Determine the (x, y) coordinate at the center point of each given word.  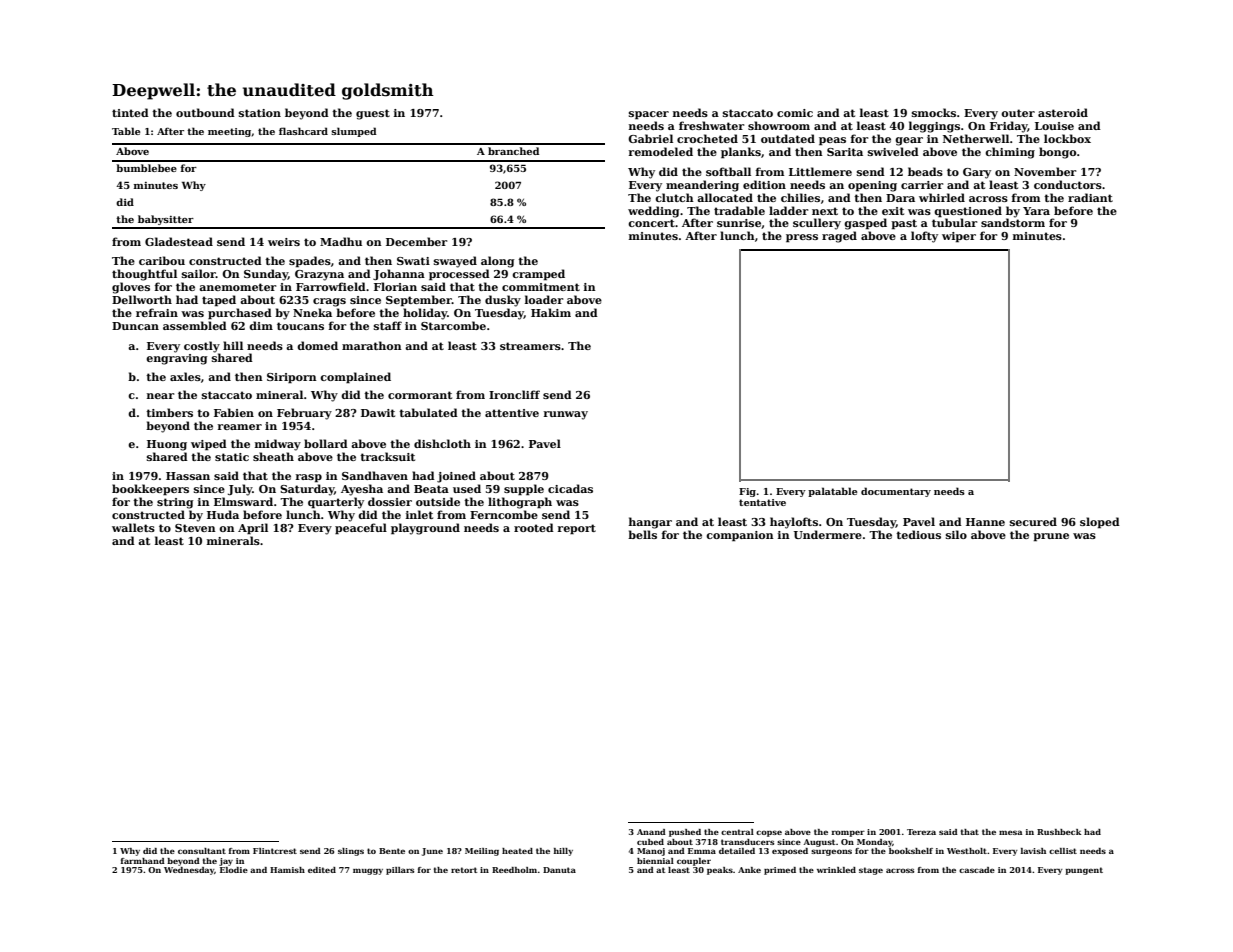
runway (566, 415)
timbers (169, 412)
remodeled (661, 151)
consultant (202, 851)
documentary (896, 492)
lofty (924, 237)
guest (373, 114)
